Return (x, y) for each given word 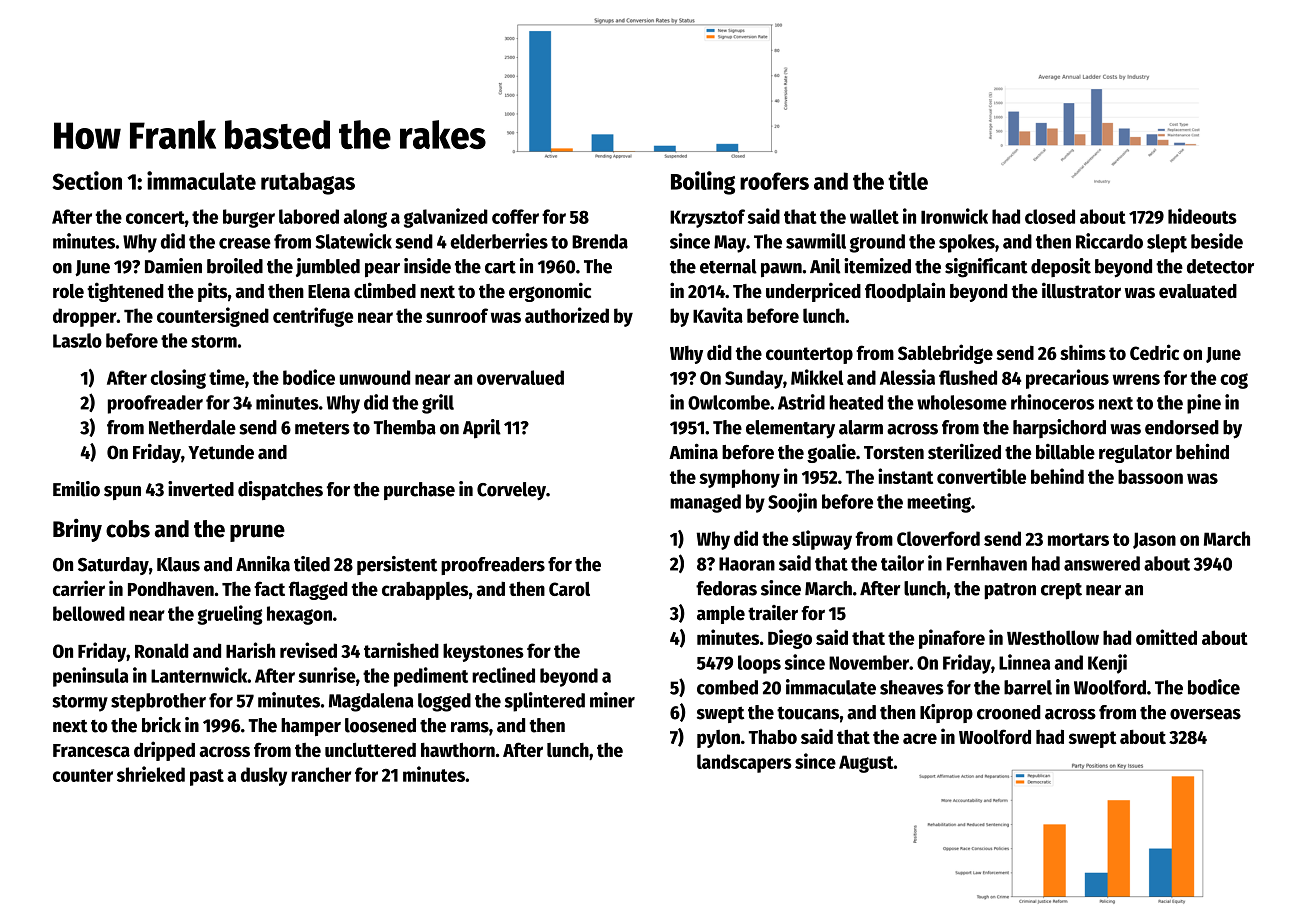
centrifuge (313, 317)
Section (87, 180)
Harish (250, 650)
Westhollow (1053, 637)
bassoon (1150, 476)
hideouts (1202, 216)
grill (438, 404)
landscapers (744, 763)
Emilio (76, 489)
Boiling (703, 183)
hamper (311, 727)
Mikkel (817, 377)
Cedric (1154, 352)
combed (727, 687)
